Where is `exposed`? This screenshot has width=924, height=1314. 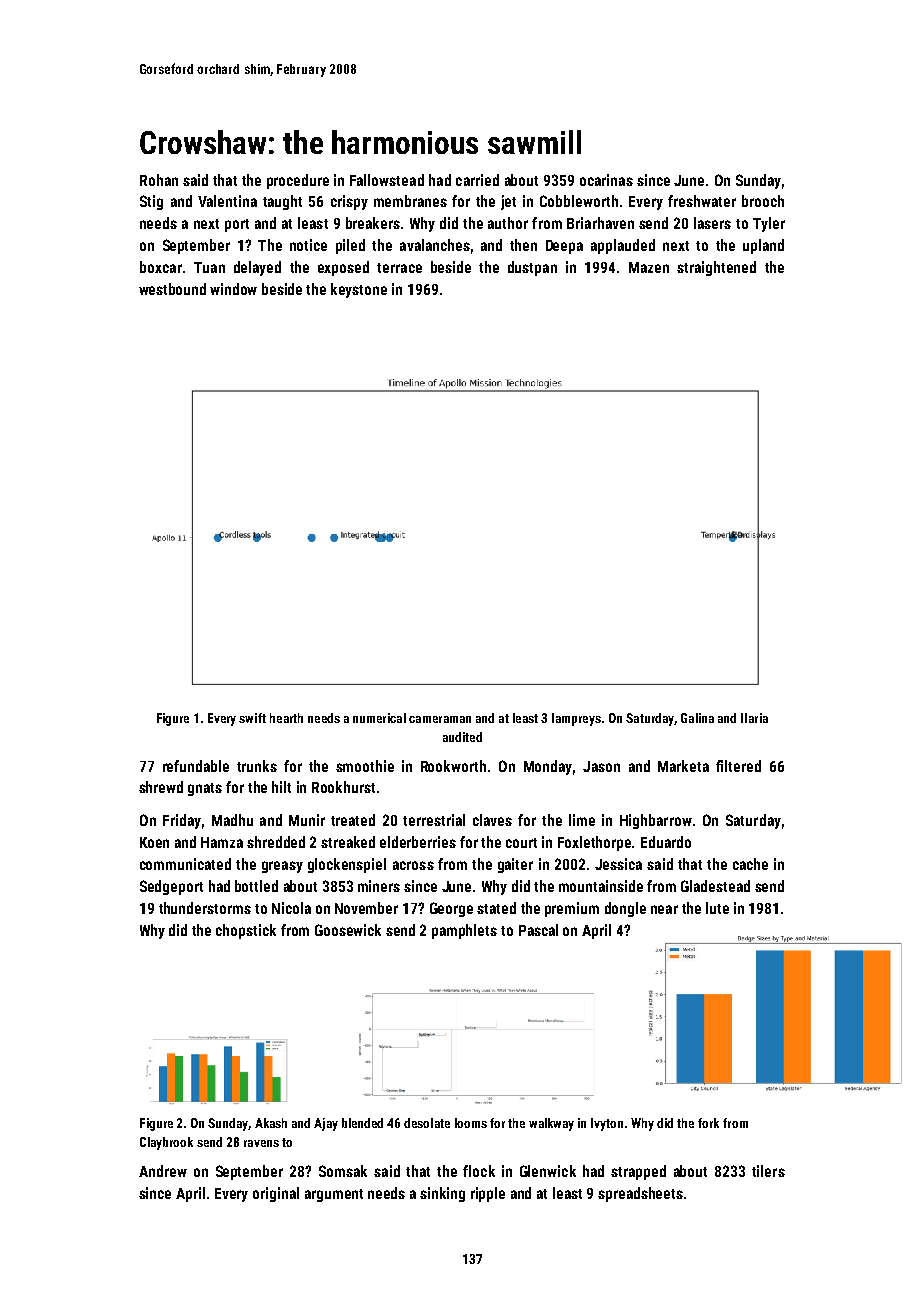 exposed is located at coordinates (343, 268).
